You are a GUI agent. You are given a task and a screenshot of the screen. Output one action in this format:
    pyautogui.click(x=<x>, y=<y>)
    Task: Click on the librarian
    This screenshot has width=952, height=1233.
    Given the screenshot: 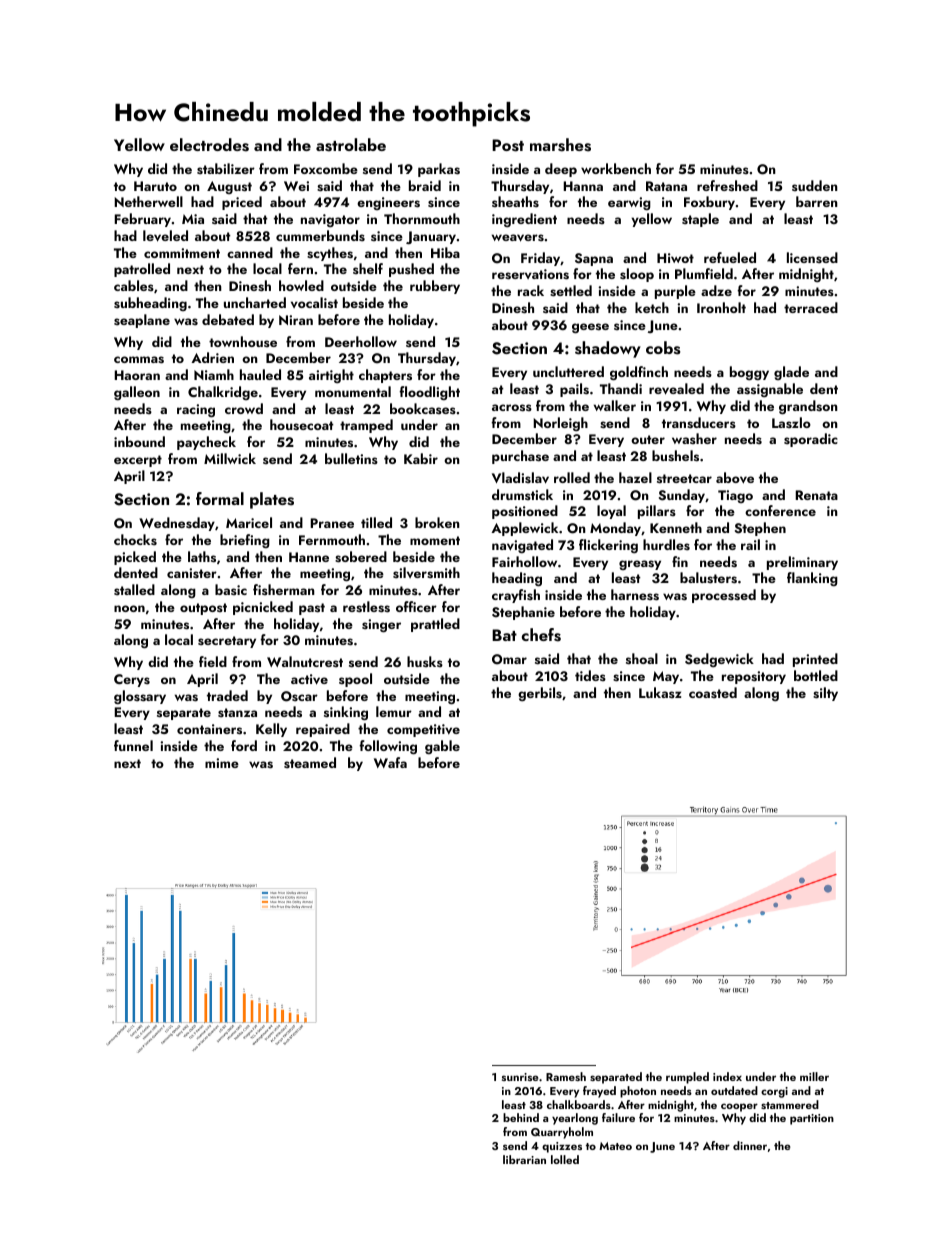 What is the action you would take?
    pyautogui.click(x=524, y=1159)
